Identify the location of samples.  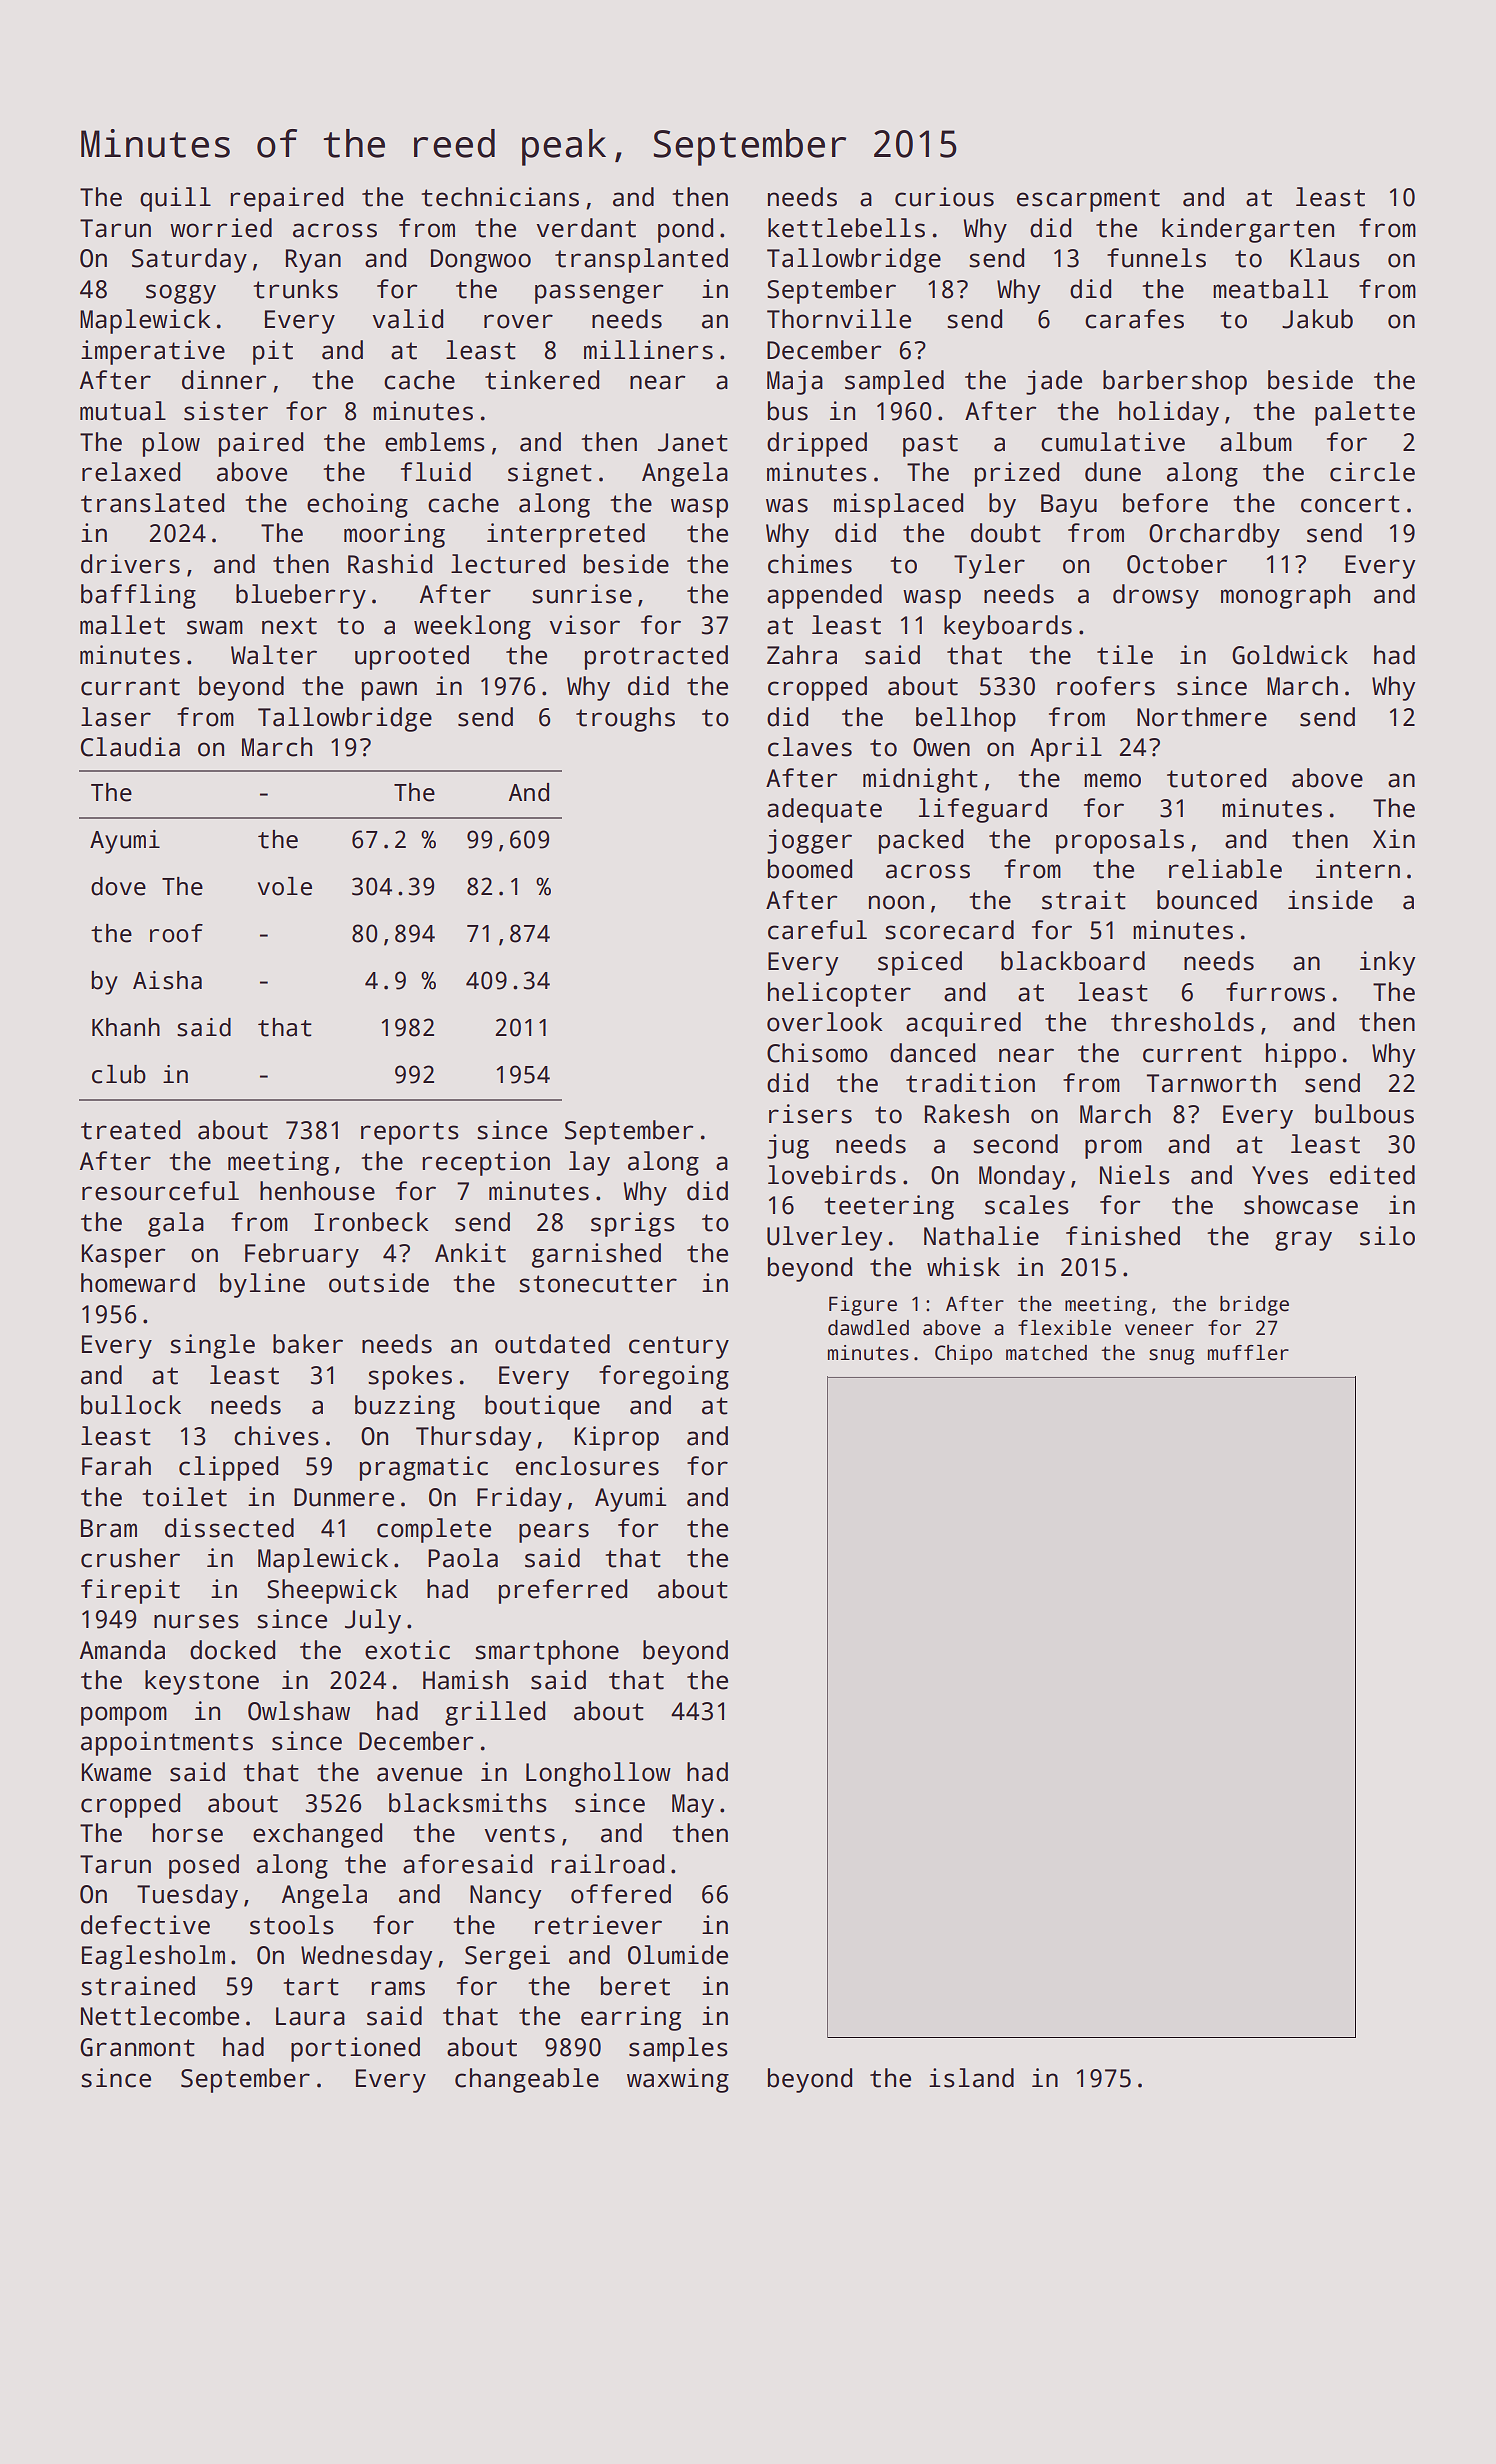
(678, 2049).
